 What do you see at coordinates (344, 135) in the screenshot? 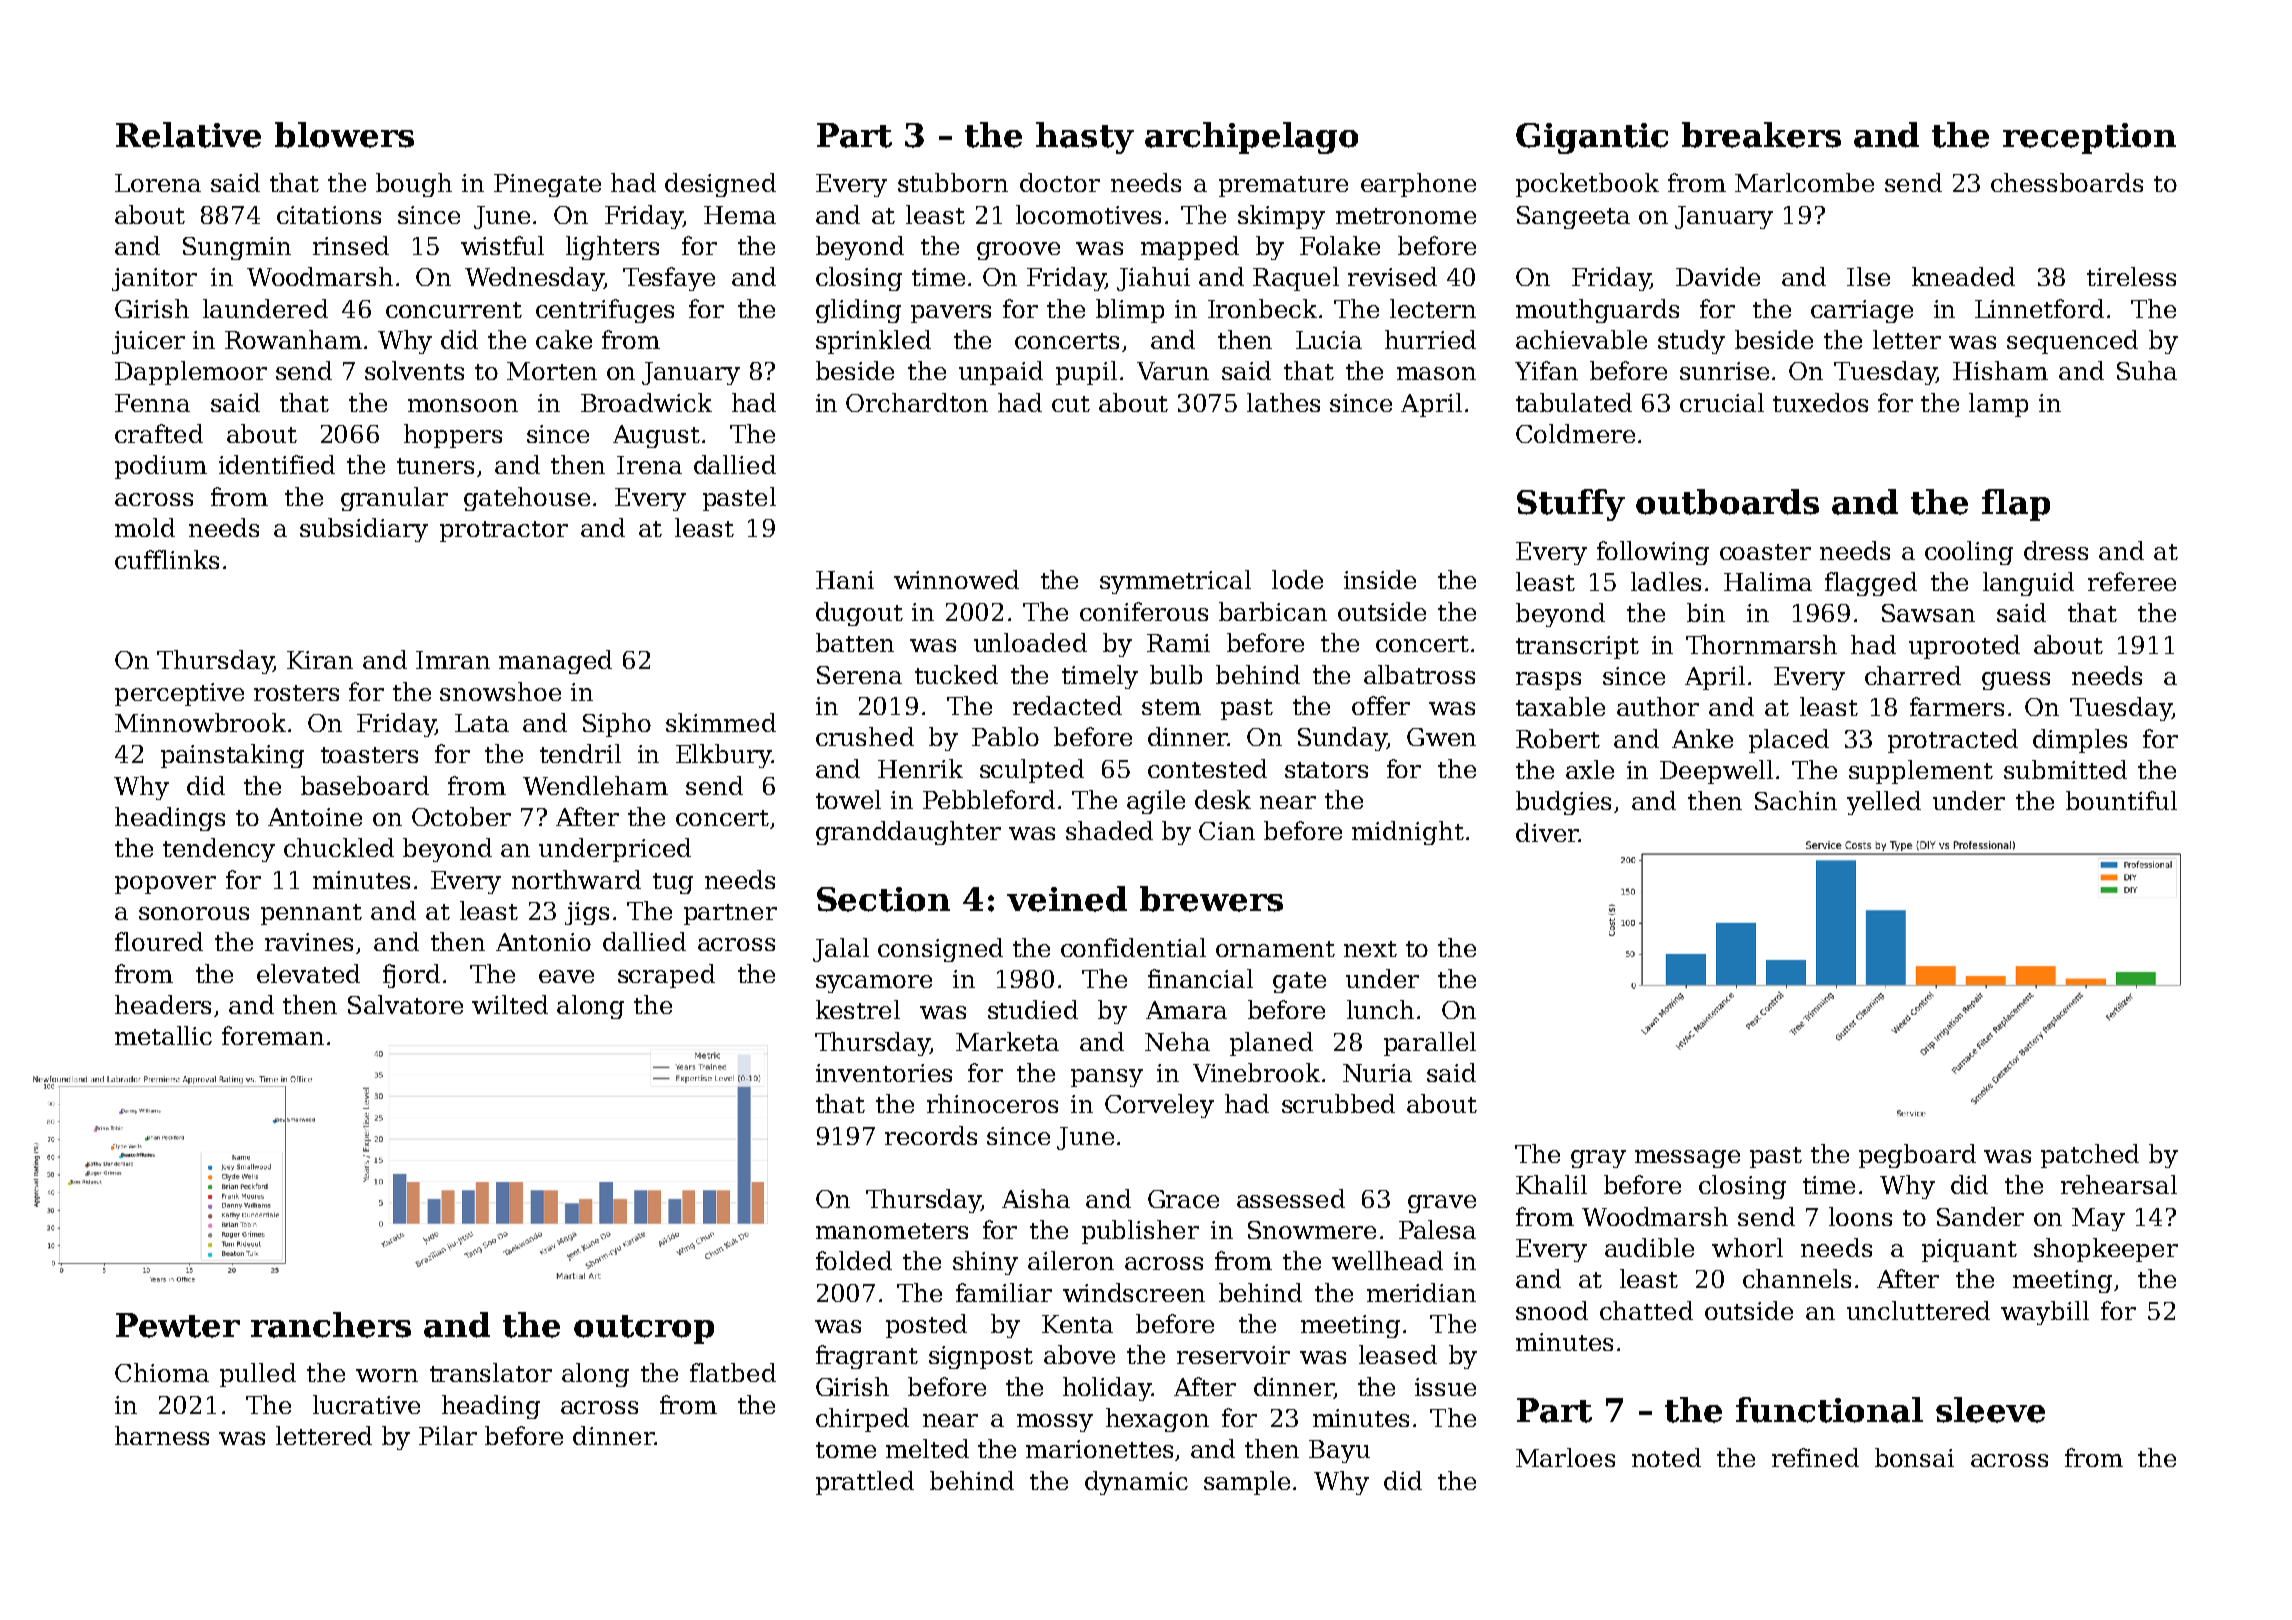
I see `blowers` at bounding box center [344, 135].
